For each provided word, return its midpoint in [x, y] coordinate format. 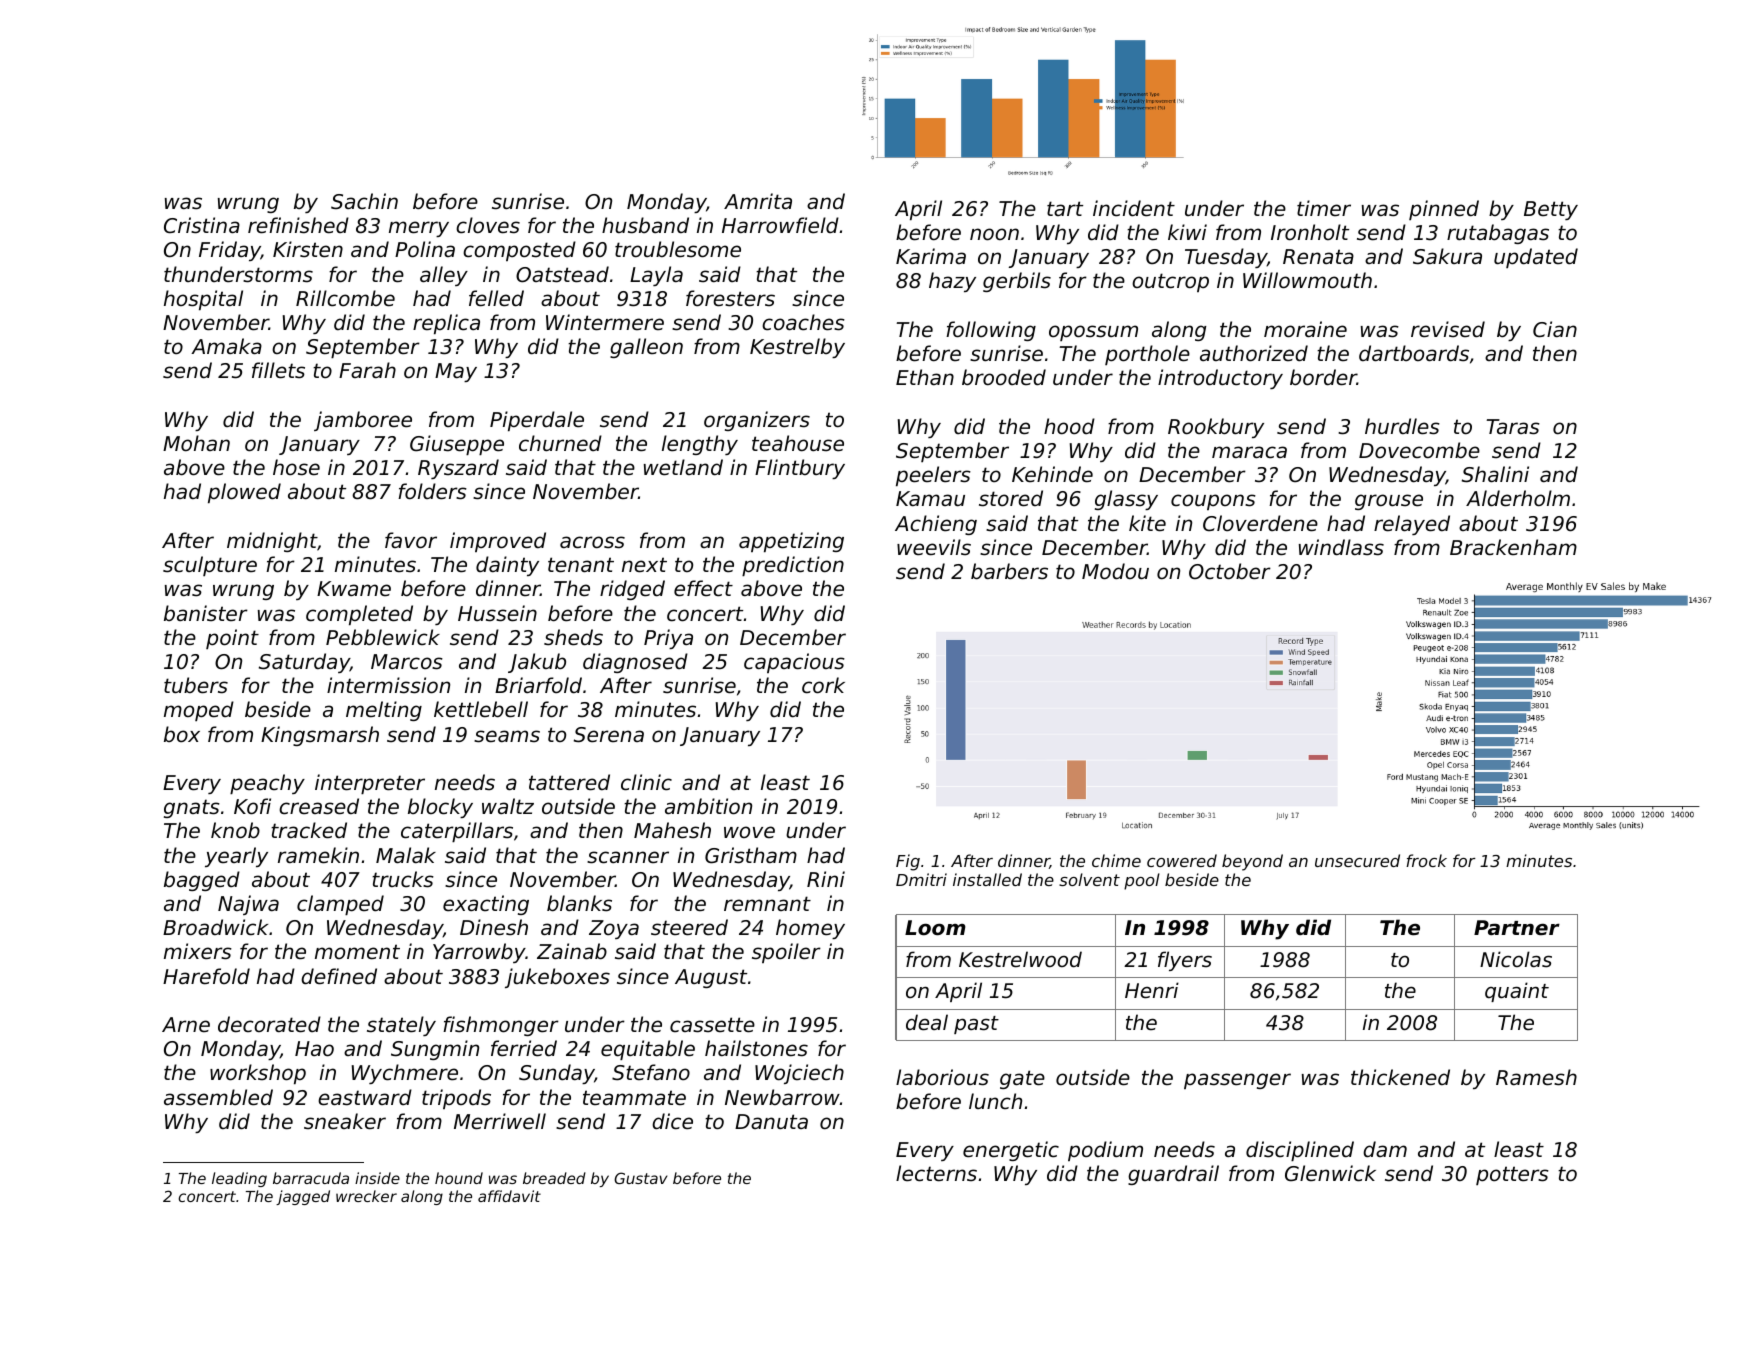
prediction [793, 566]
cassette [712, 1025]
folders [432, 491]
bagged [202, 881]
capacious [794, 663]
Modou [1115, 571]
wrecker [366, 1196]
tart [1065, 208]
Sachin [364, 201]
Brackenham [1513, 547]
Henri [1152, 990]
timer [1324, 208]
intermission [388, 685]
